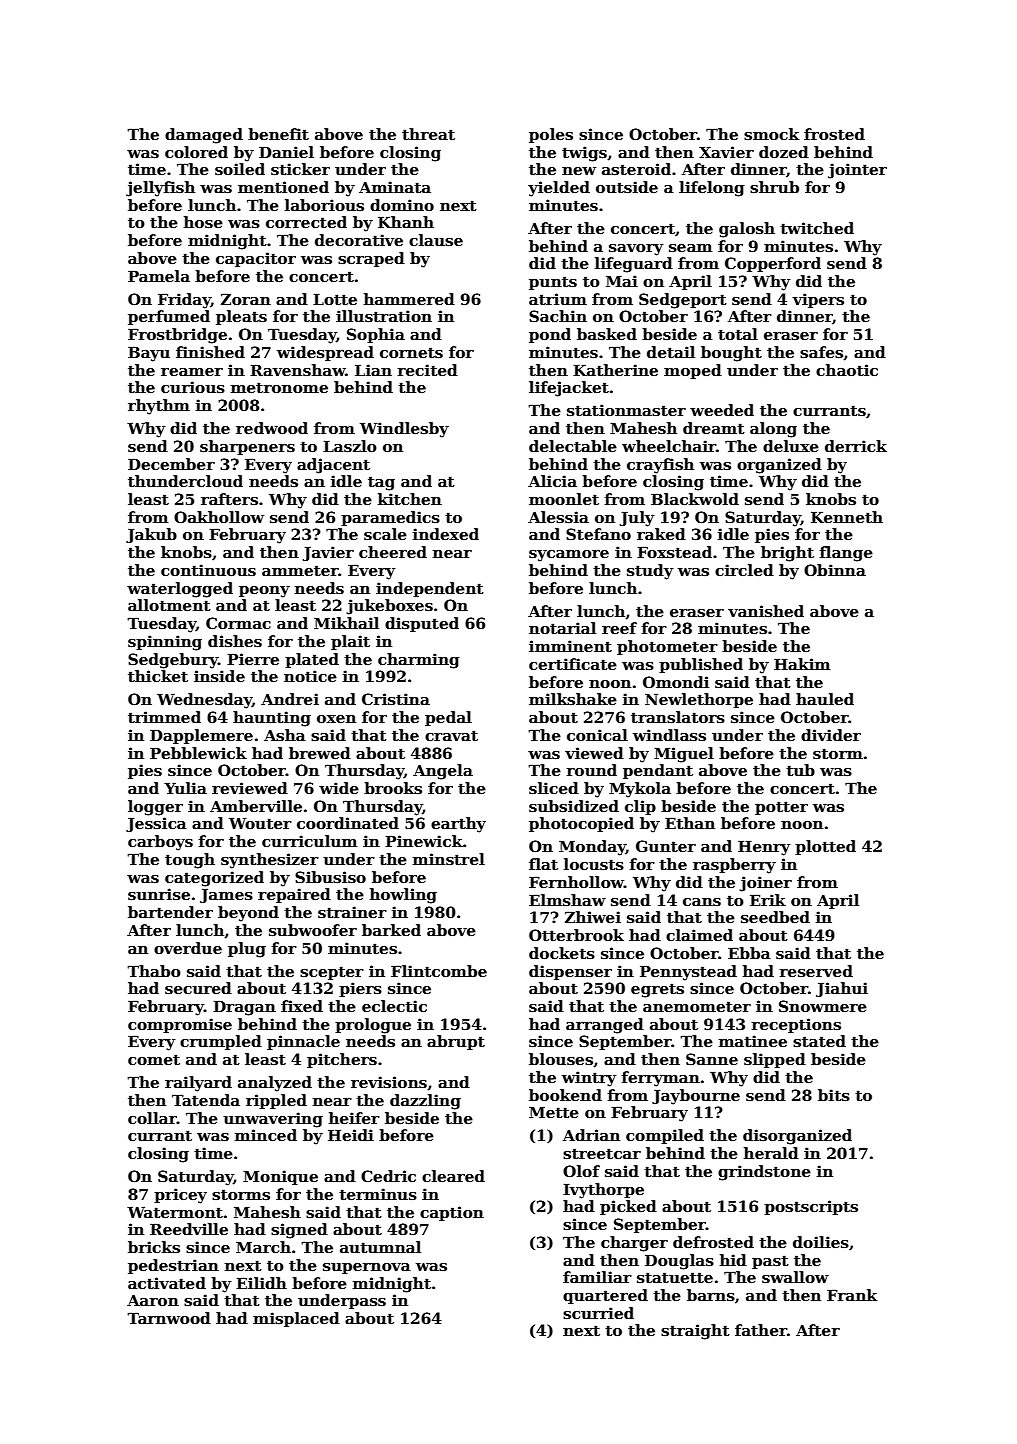 Image resolution: width=1017 pixels, height=1444 pixels. What do you see at coordinates (690, 248) in the document?
I see `seam` at bounding box center [690, 248].
